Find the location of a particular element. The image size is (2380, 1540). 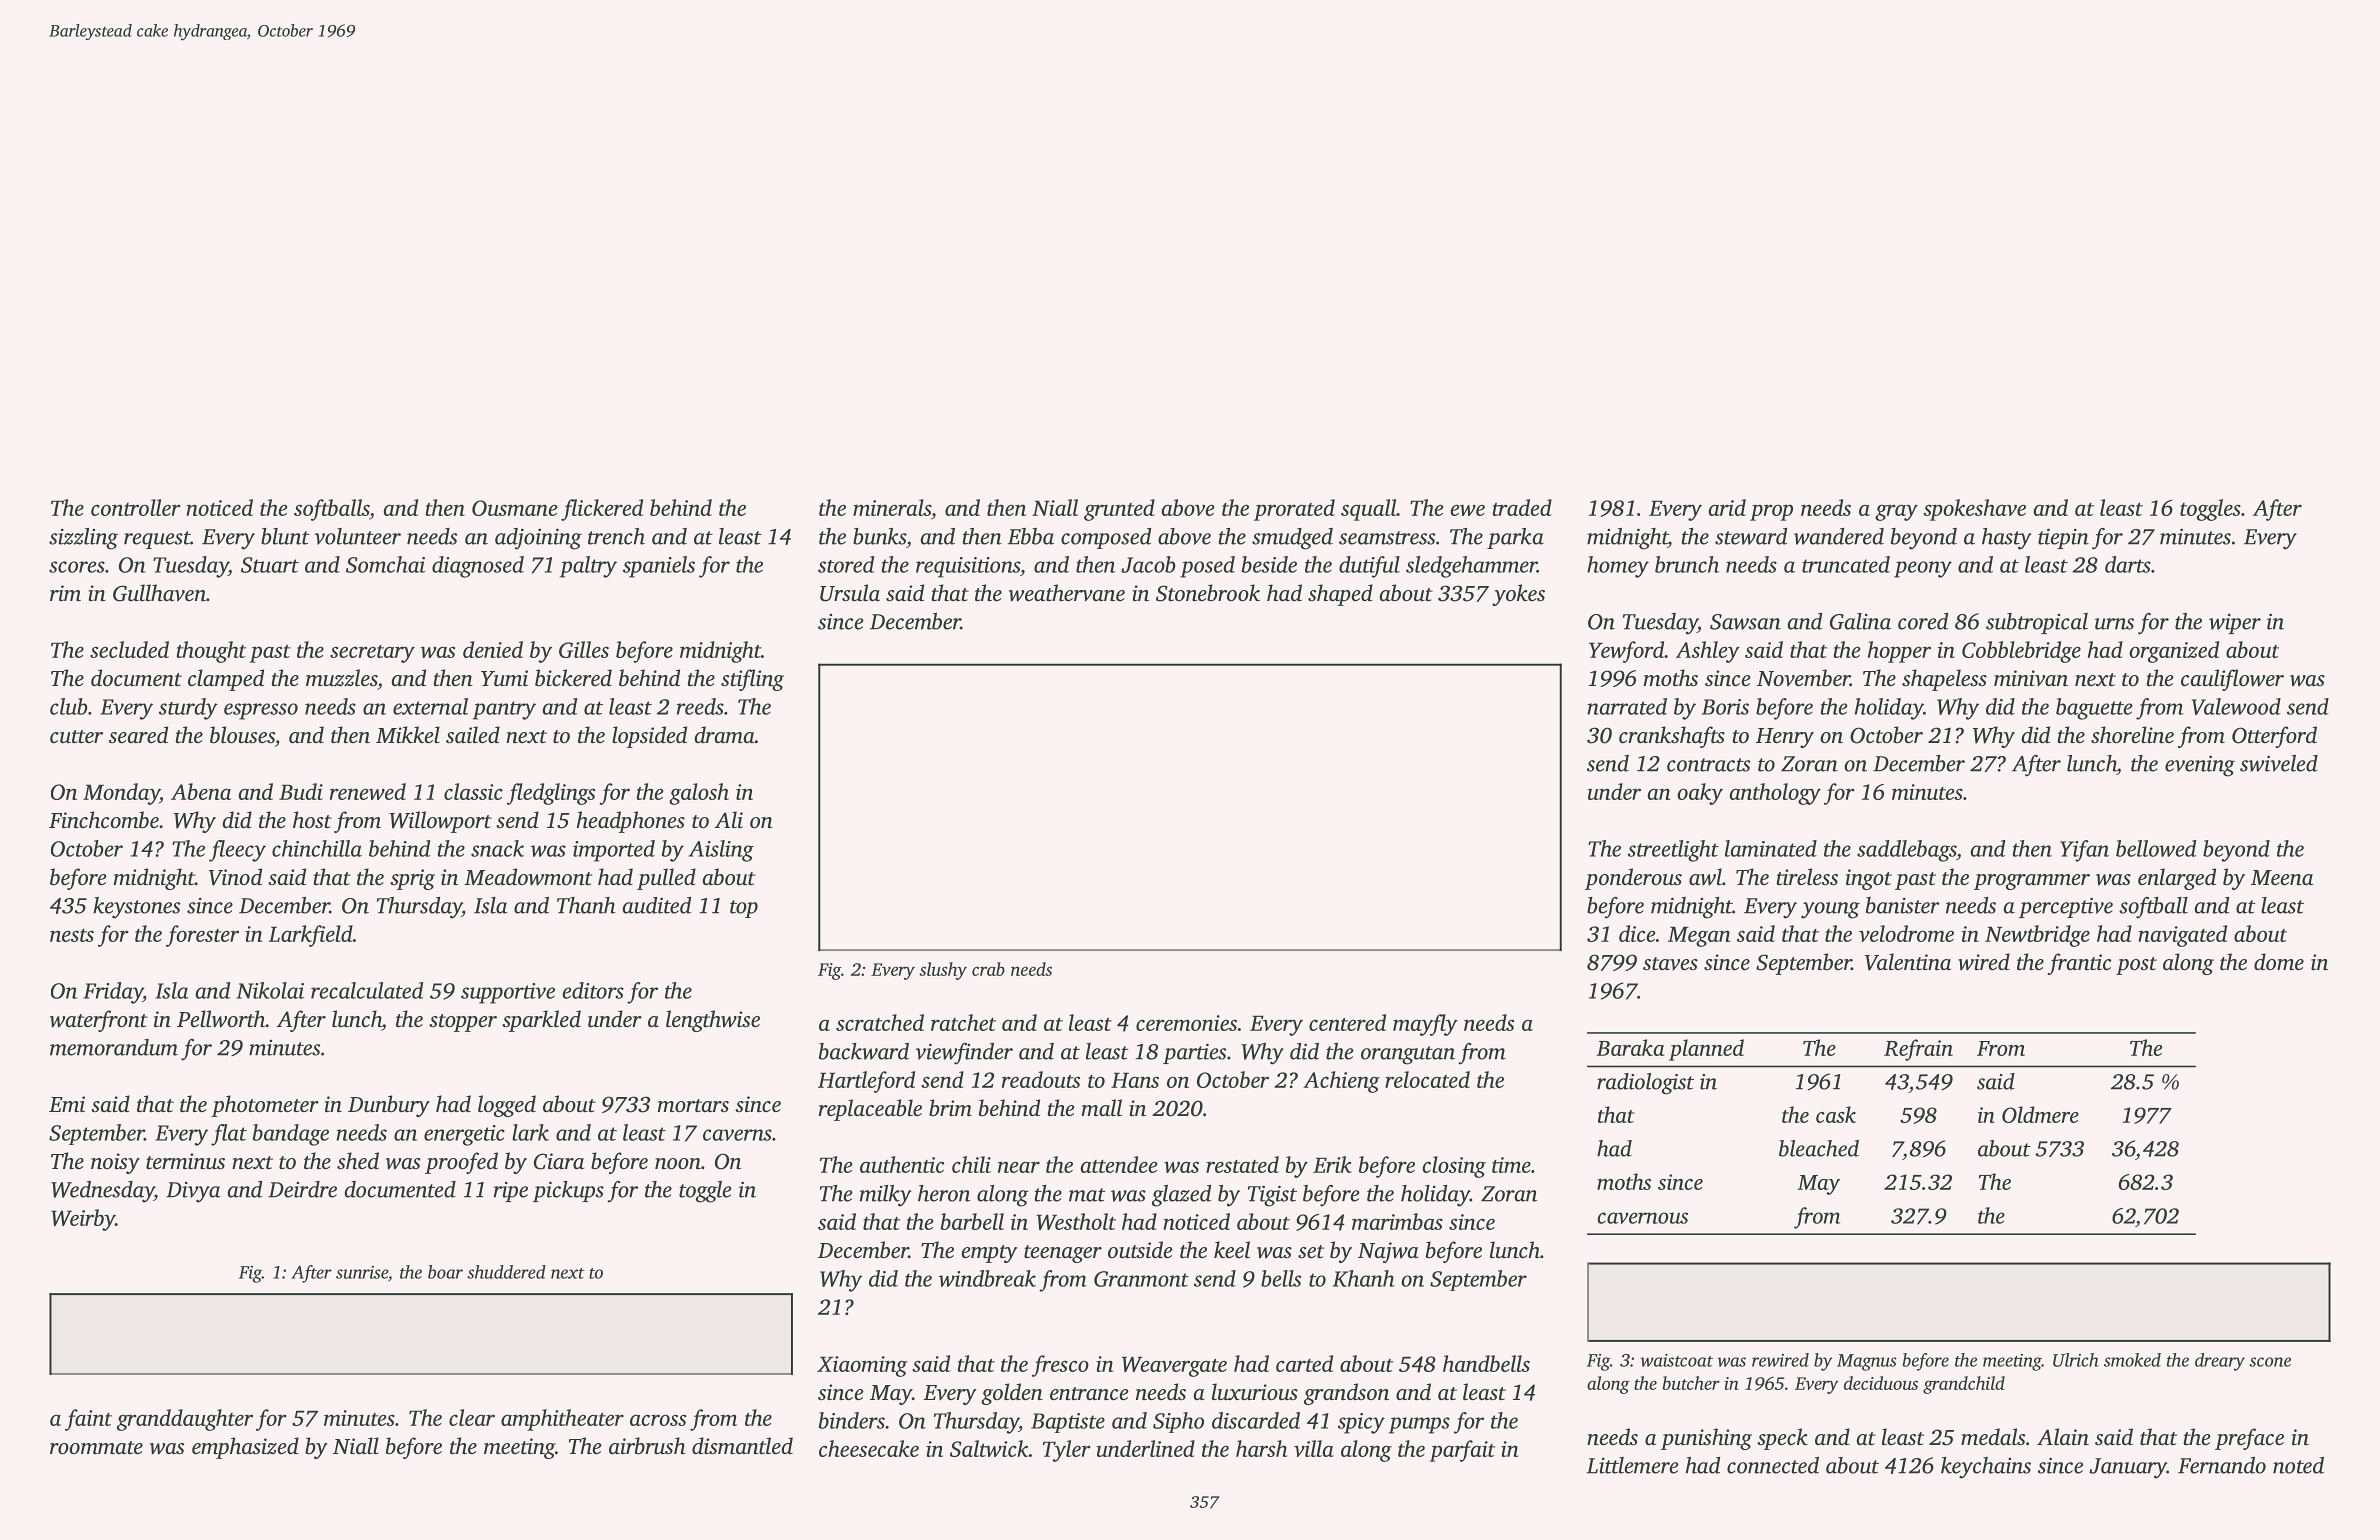

contracts is located at coordinates (1708, 765).
